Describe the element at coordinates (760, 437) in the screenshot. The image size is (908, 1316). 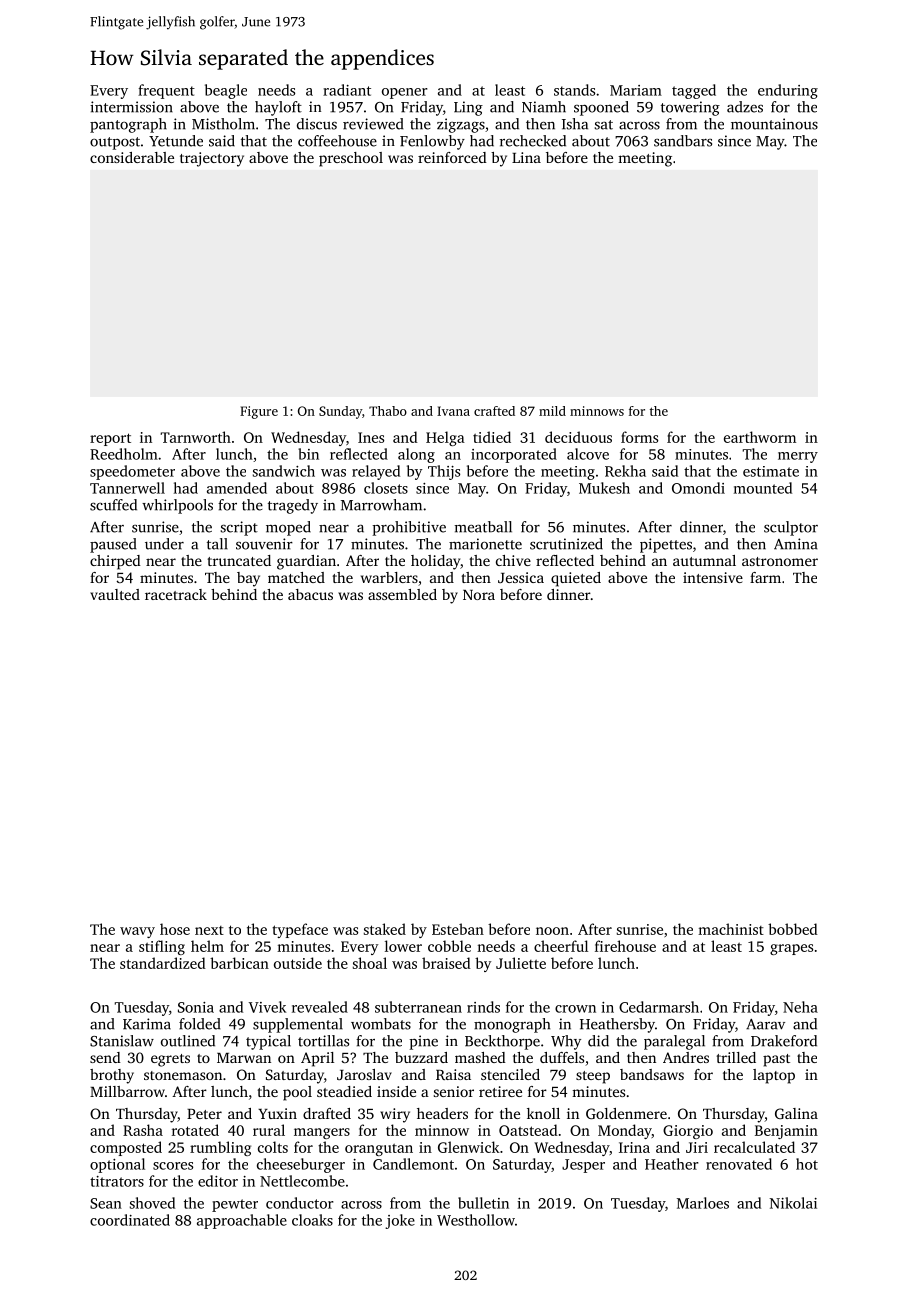
I see `earthworm` at that location.
